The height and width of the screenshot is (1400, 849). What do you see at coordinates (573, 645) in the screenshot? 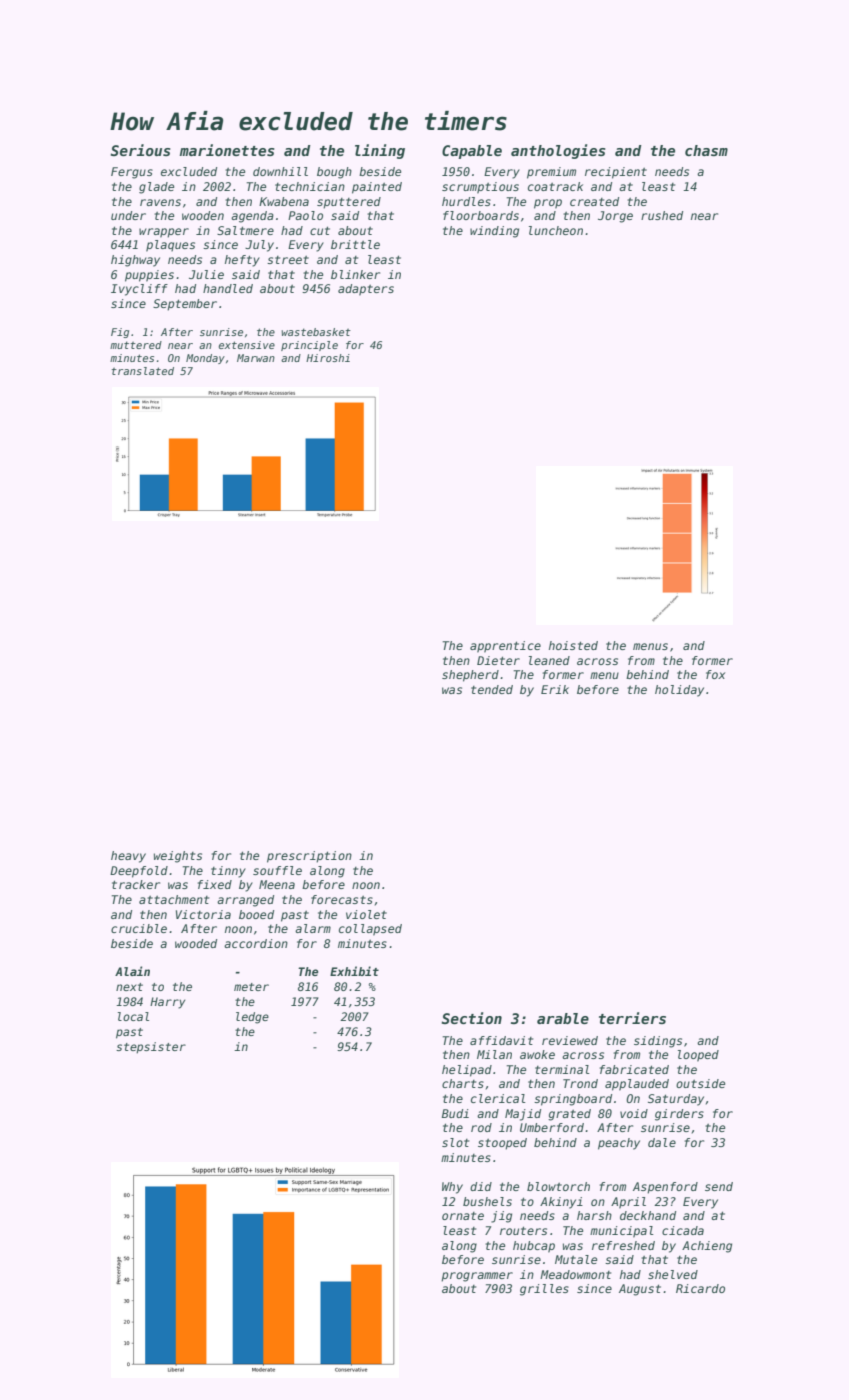
I see `hoisted` at bounding box center [573, 645].
